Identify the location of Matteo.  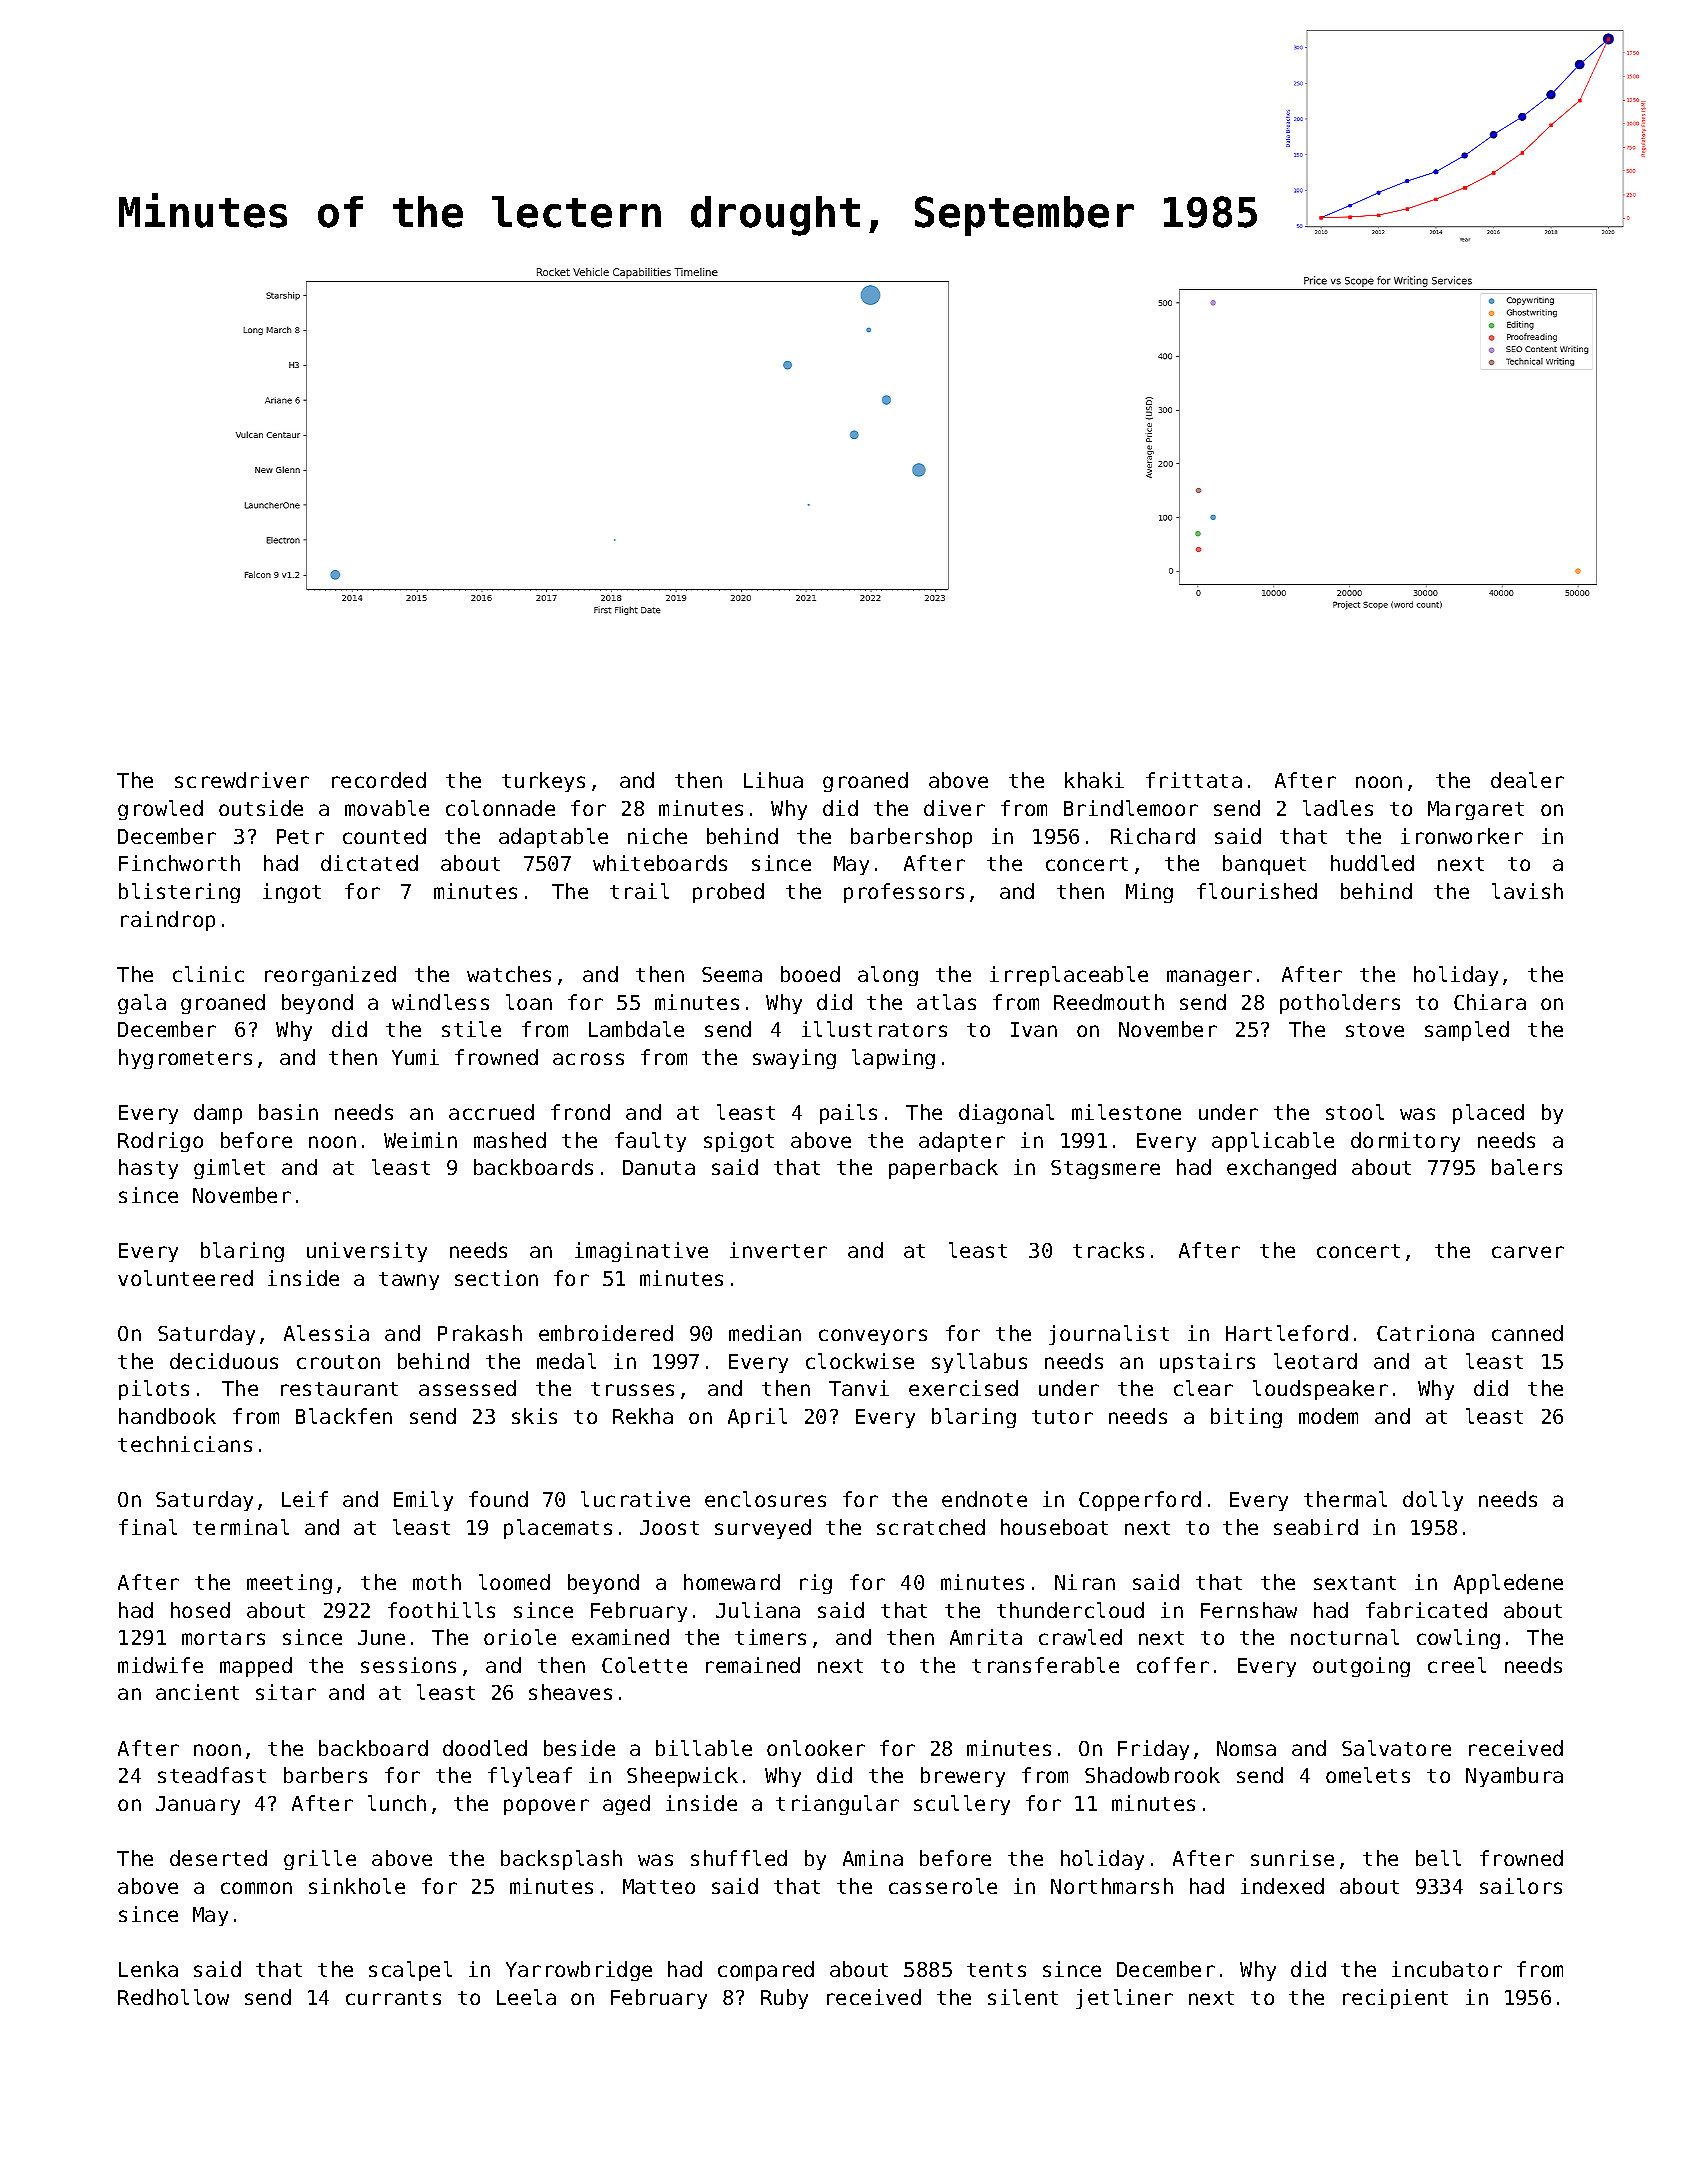
(659, 1886).
